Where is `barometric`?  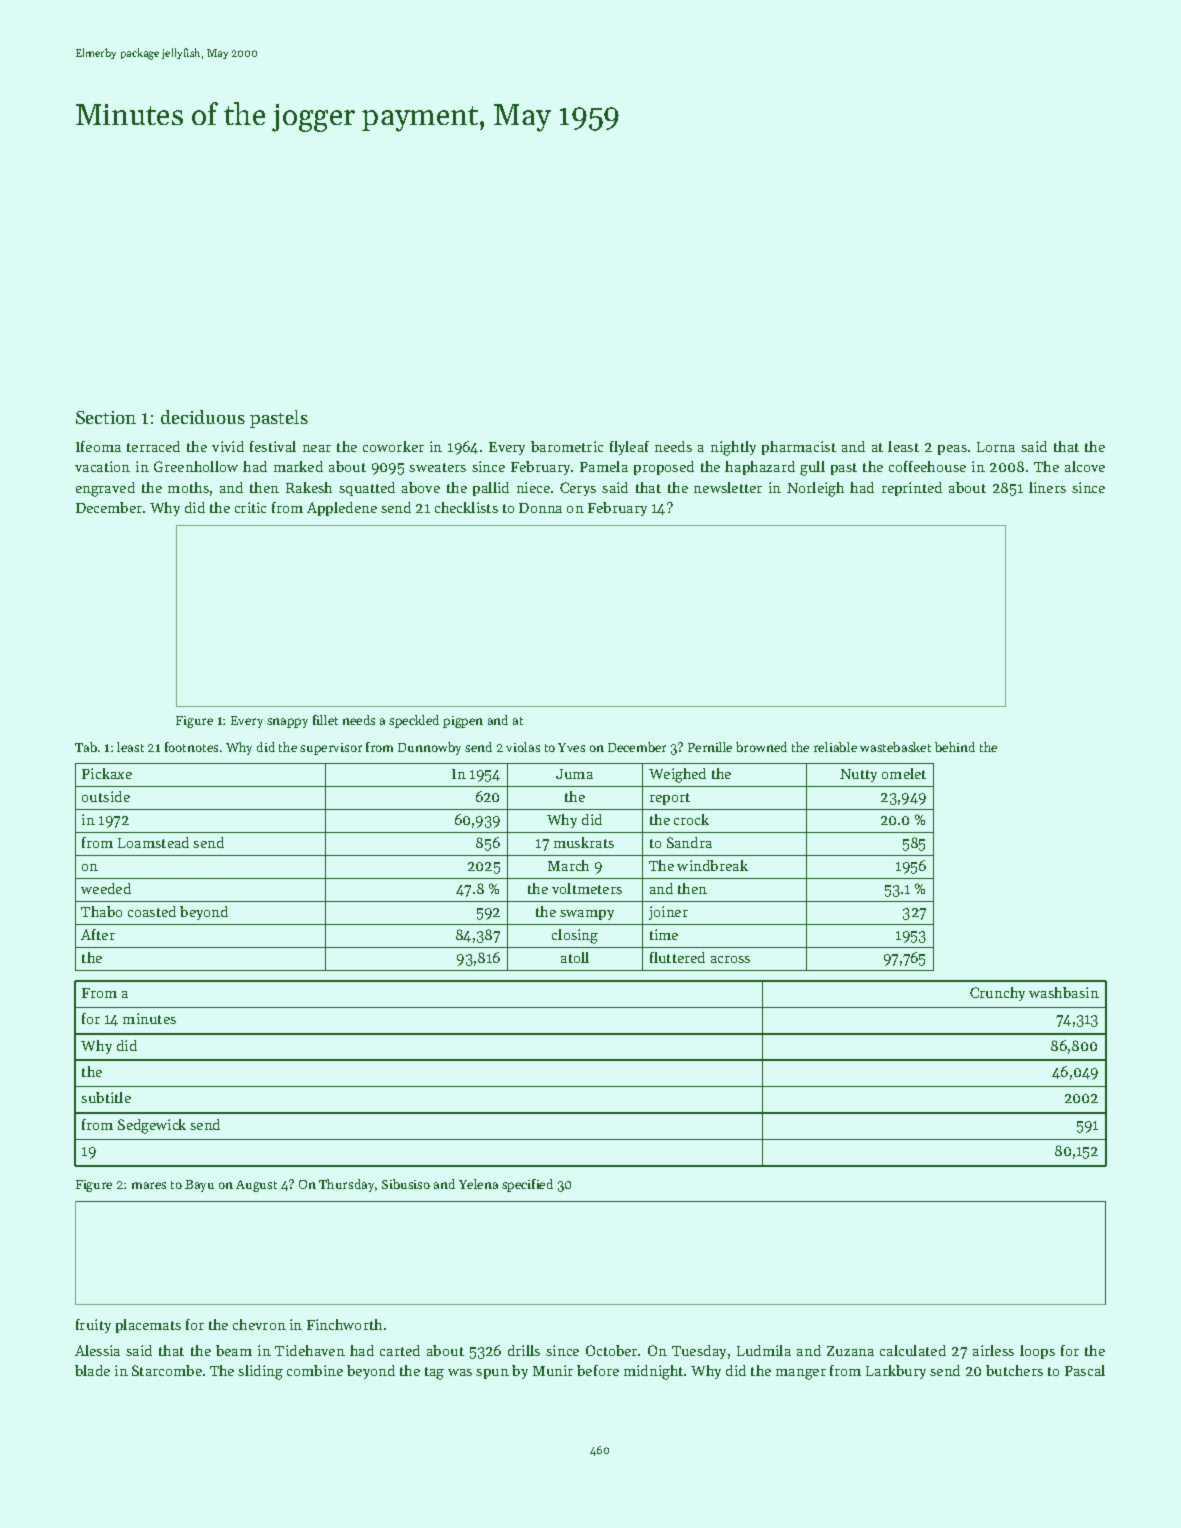 barometric is located at coordinates (567, 446).
